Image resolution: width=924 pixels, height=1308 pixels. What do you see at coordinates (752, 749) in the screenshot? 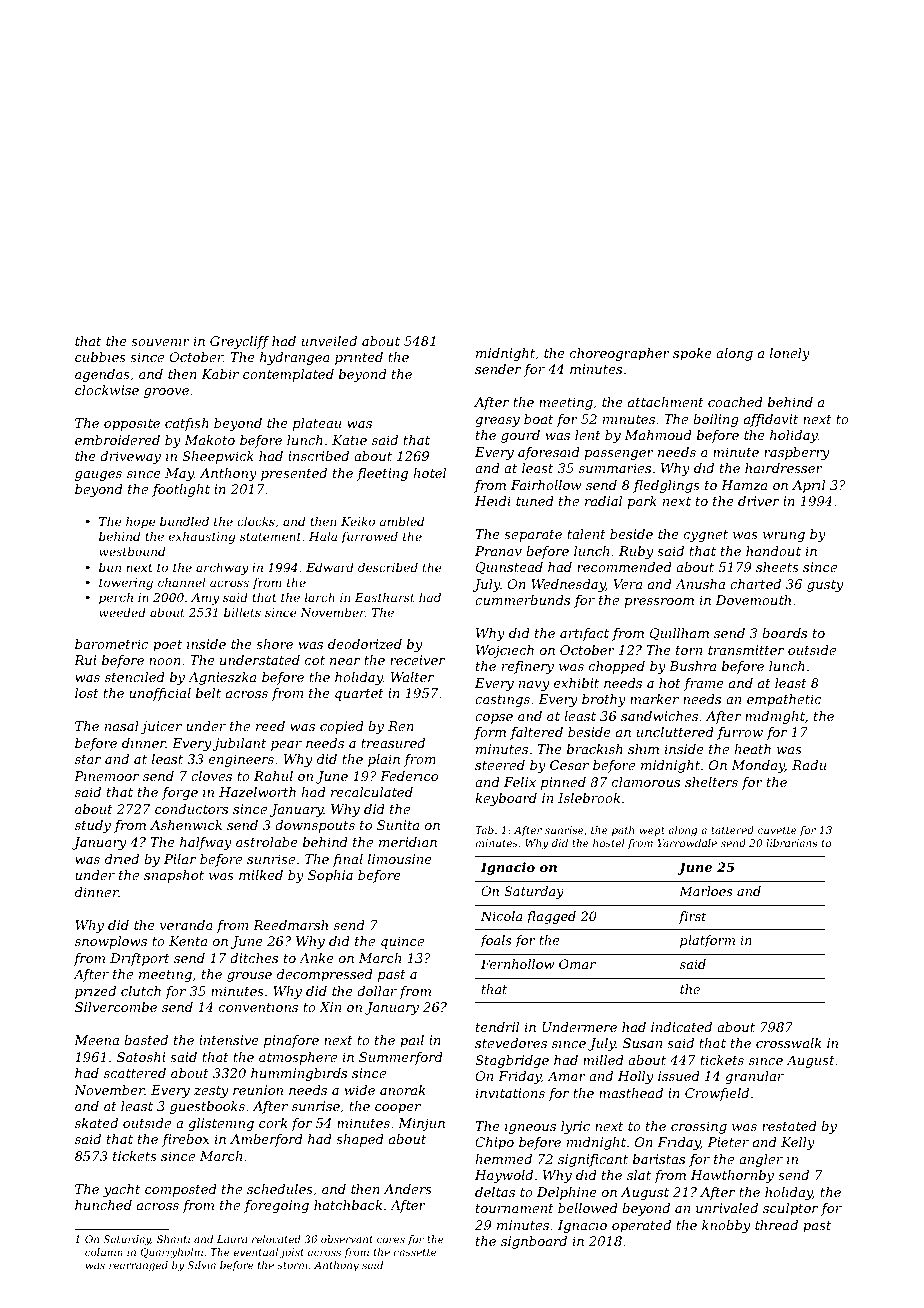
I see `heath` at bounding box center [752, 749].
